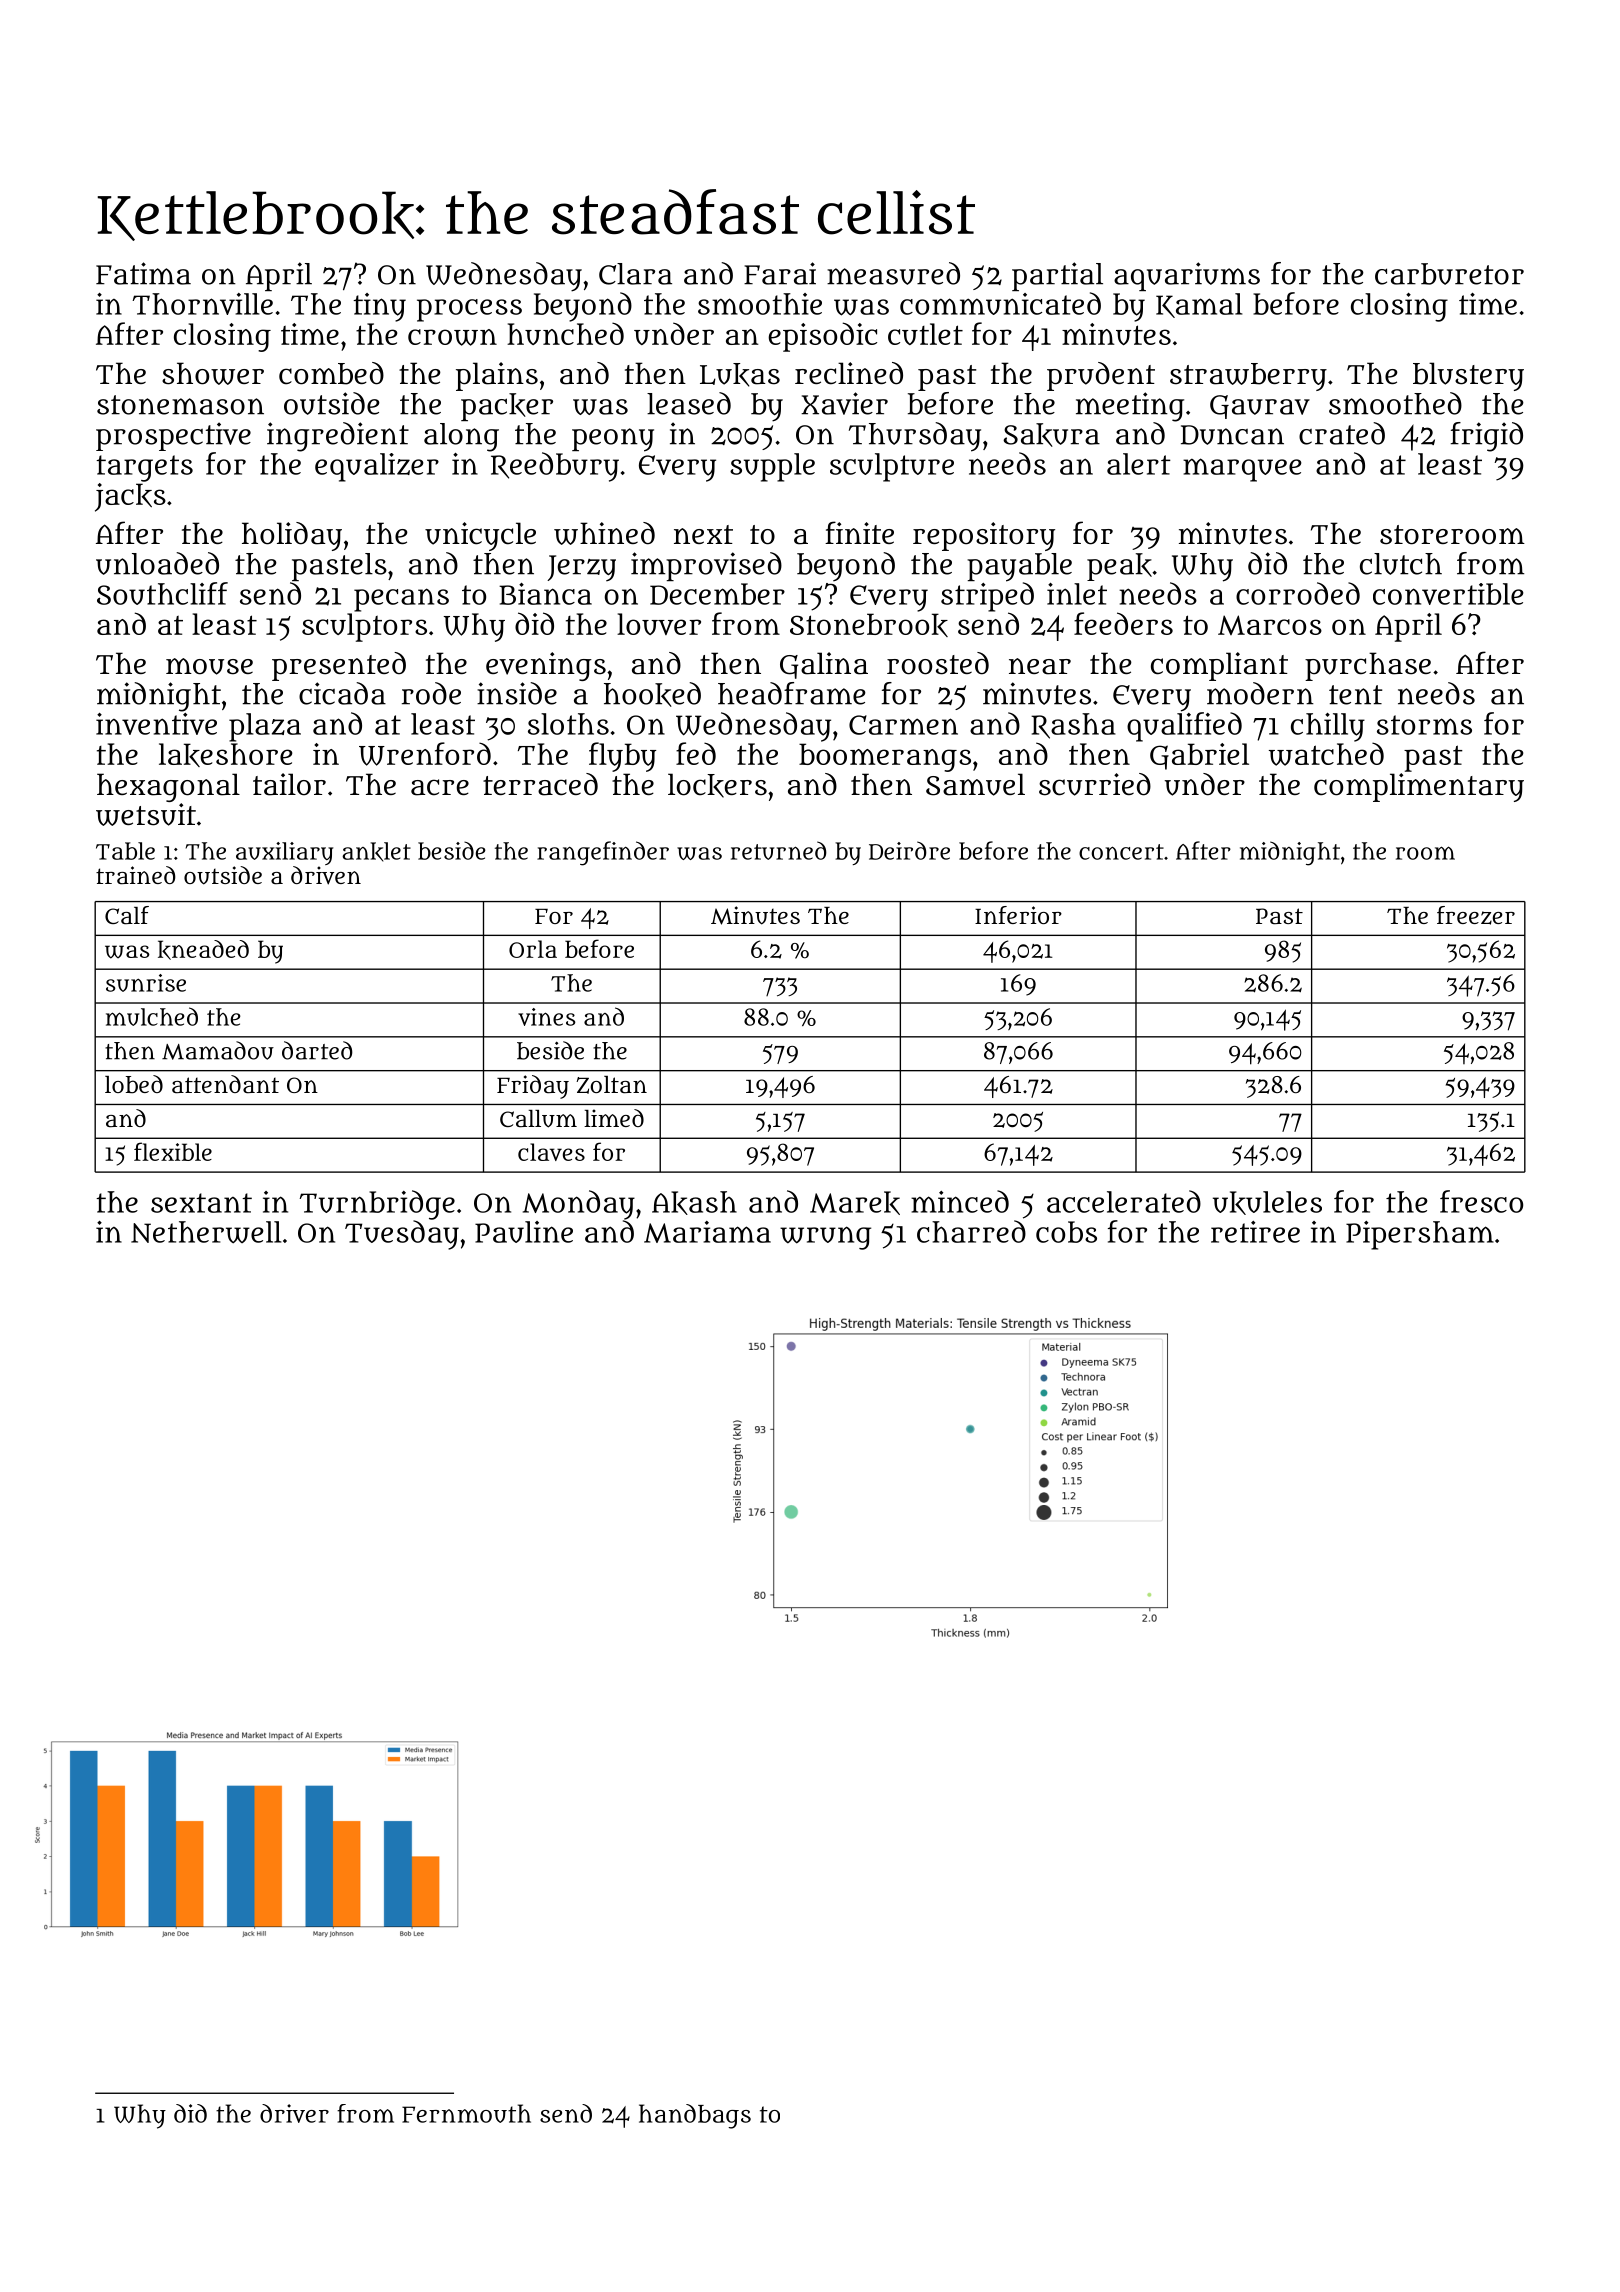 The width and height of the document is (1620, 2292). Describe the element at coordinates (1255, 1232) in the document. I see `retiree` at that location.
